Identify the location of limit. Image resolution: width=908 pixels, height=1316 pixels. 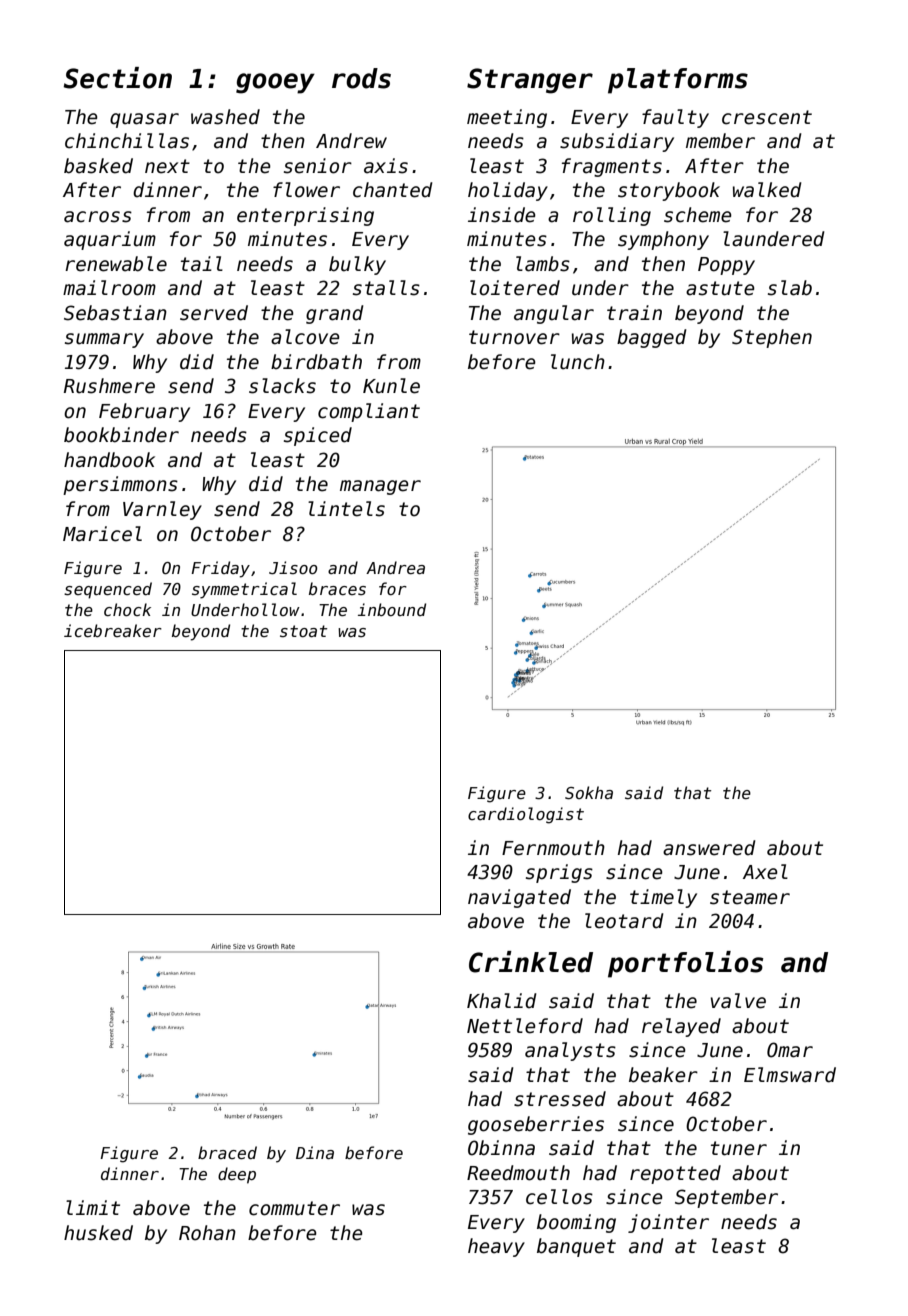
(93, 1207).
